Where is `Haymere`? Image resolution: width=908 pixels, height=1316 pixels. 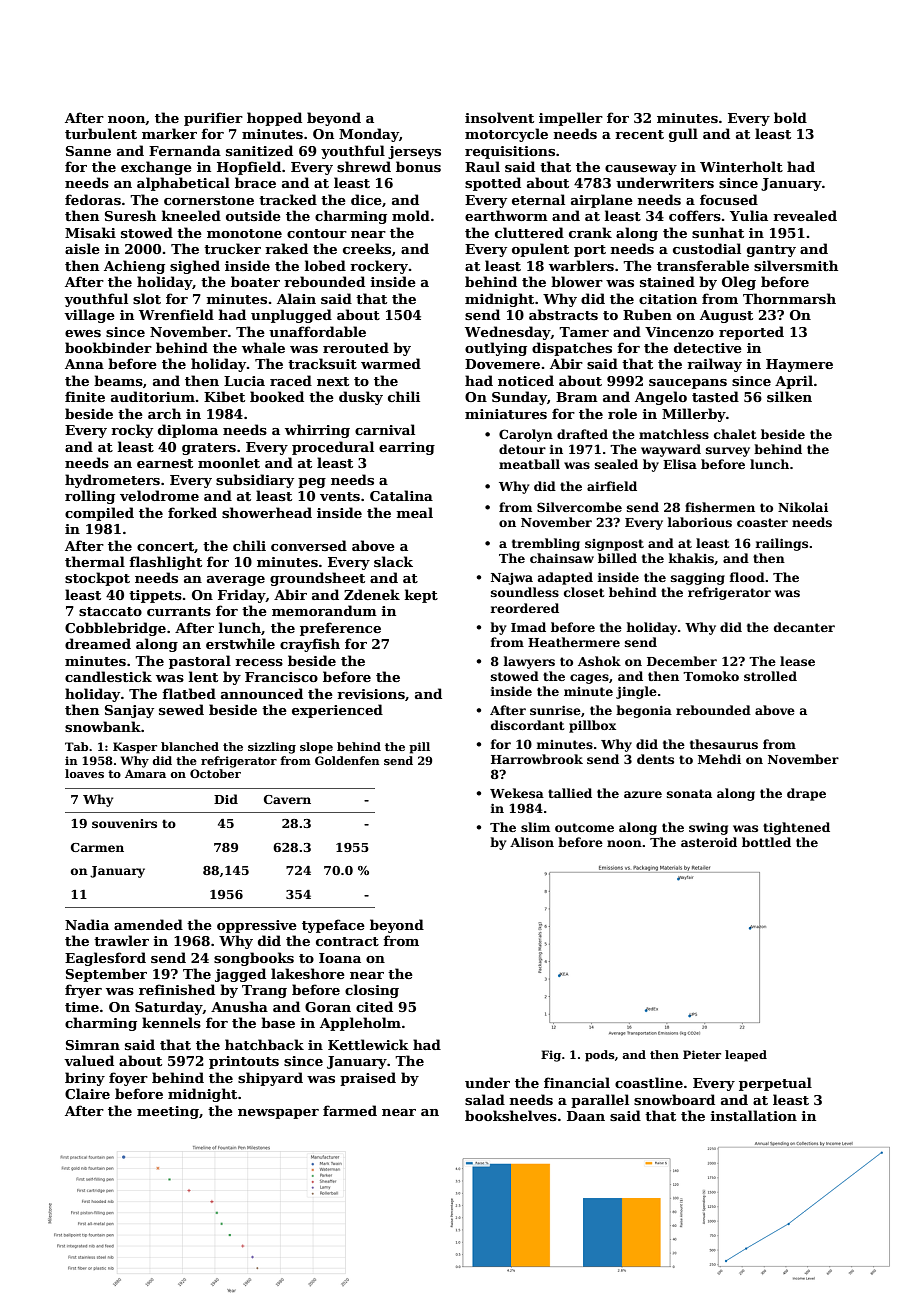
Haymere is located at coordinates (799, 365).
